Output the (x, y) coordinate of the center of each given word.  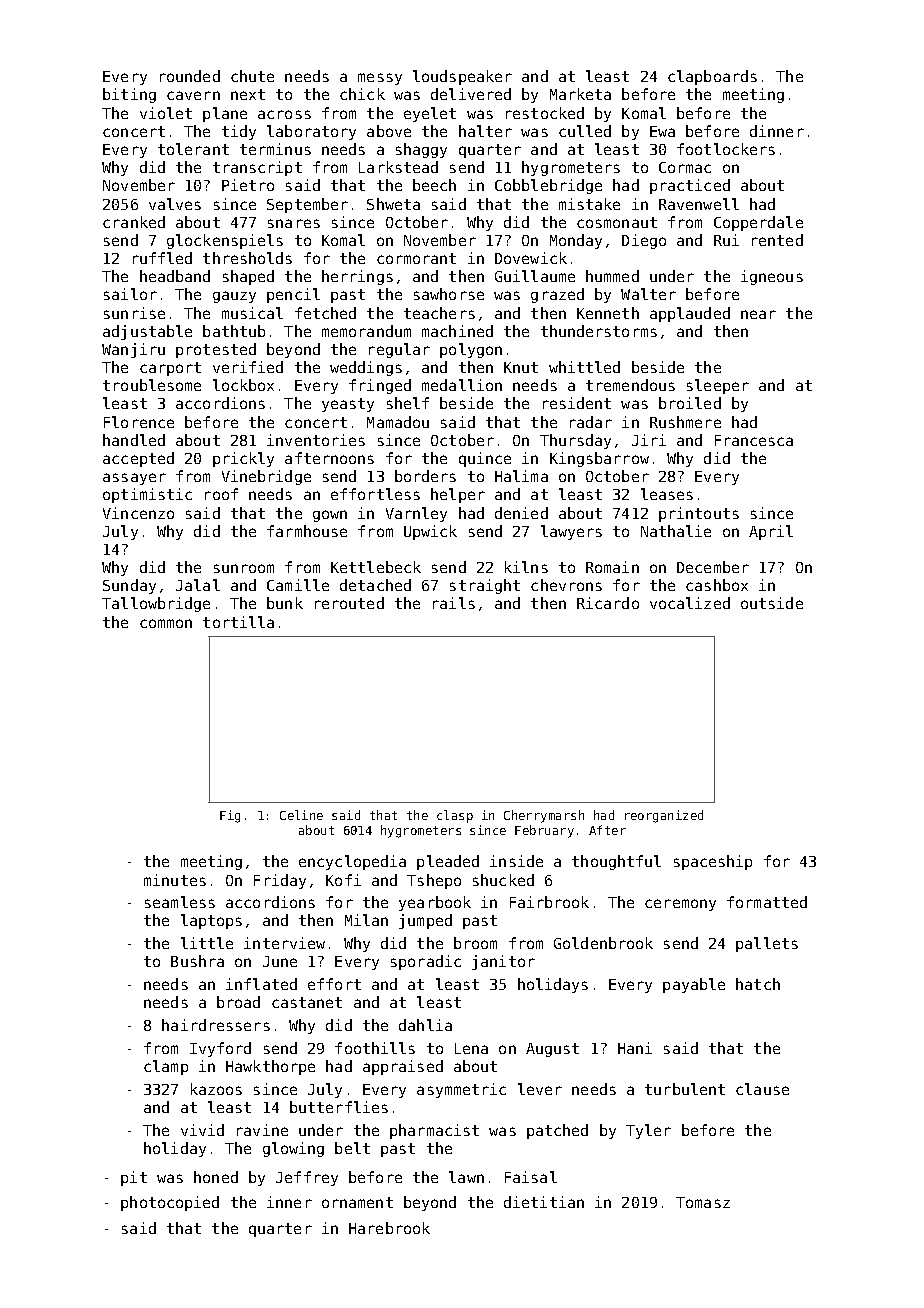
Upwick (430, 532)
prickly (243, 459)
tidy (239, 132)
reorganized (664, 816)
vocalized (690, 603)
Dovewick (531, 258)
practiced (690, 186)
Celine (301, 815)
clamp (166, 1067)
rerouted (349, 603)
